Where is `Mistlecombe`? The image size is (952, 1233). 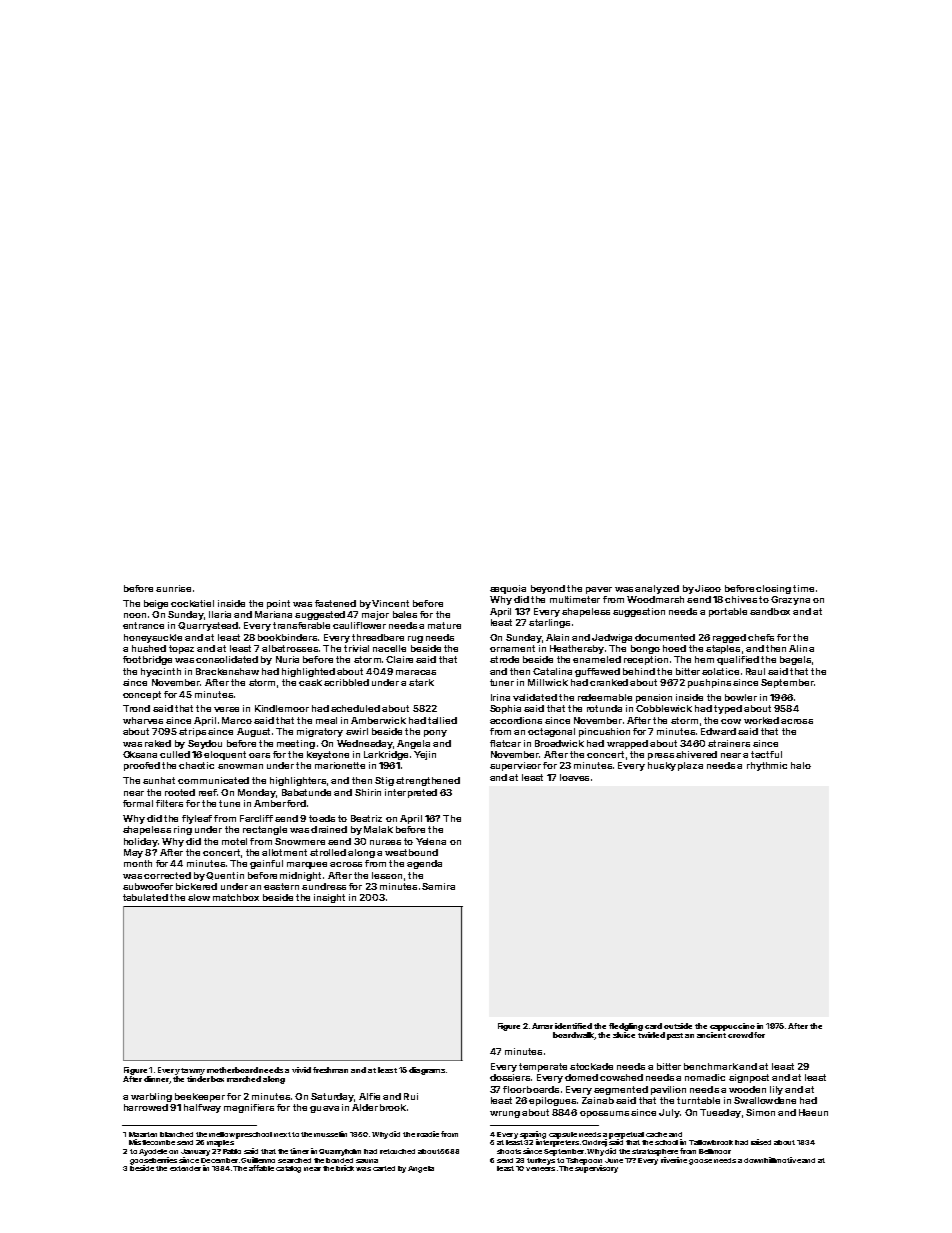
Mistlecombe is located at coordinates (152, 1142).
